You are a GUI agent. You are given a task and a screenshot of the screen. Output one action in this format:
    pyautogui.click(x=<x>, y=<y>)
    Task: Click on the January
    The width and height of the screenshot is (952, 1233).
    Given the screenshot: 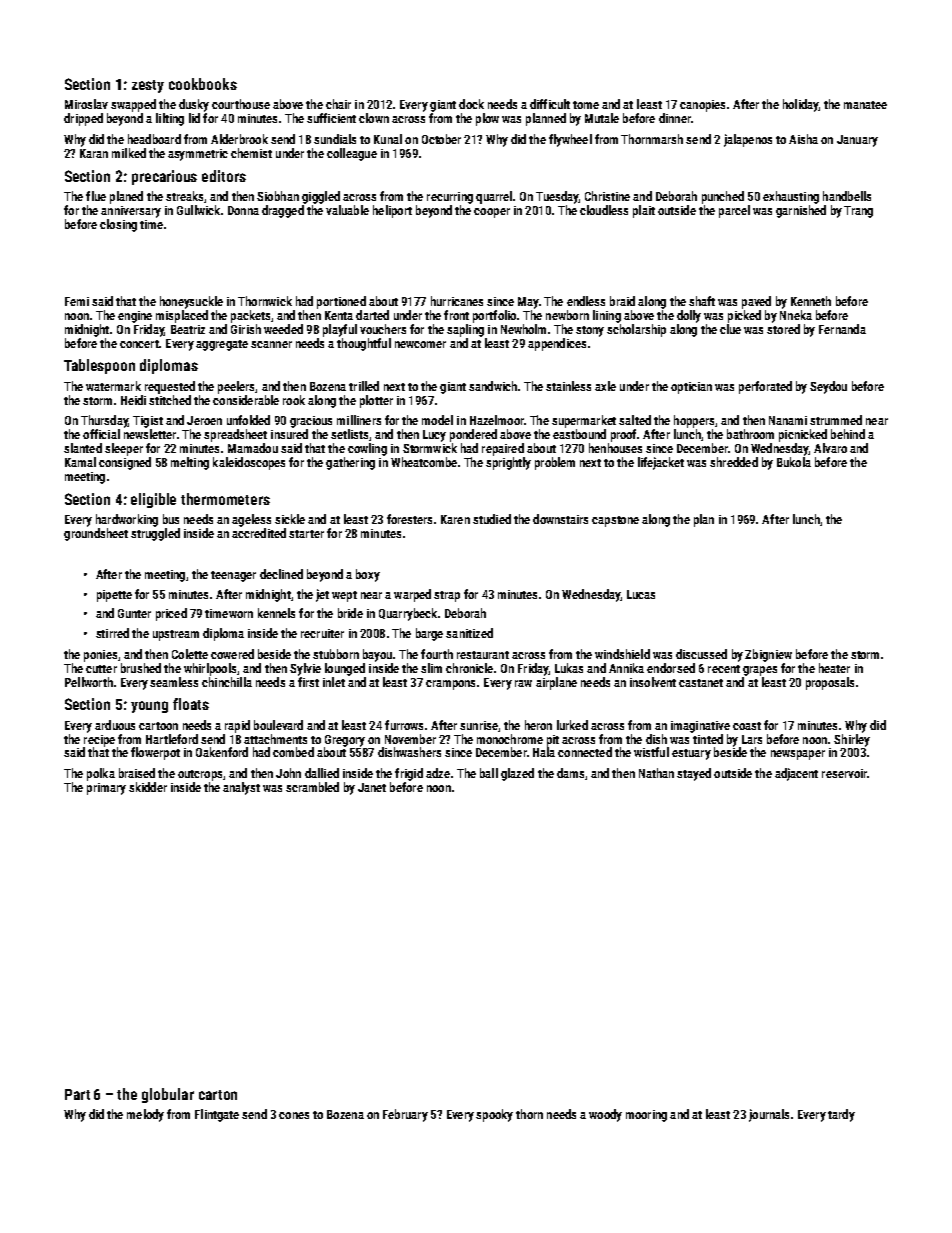 What is the action you would take?
    pyautogui.click(x=857, y=141)
